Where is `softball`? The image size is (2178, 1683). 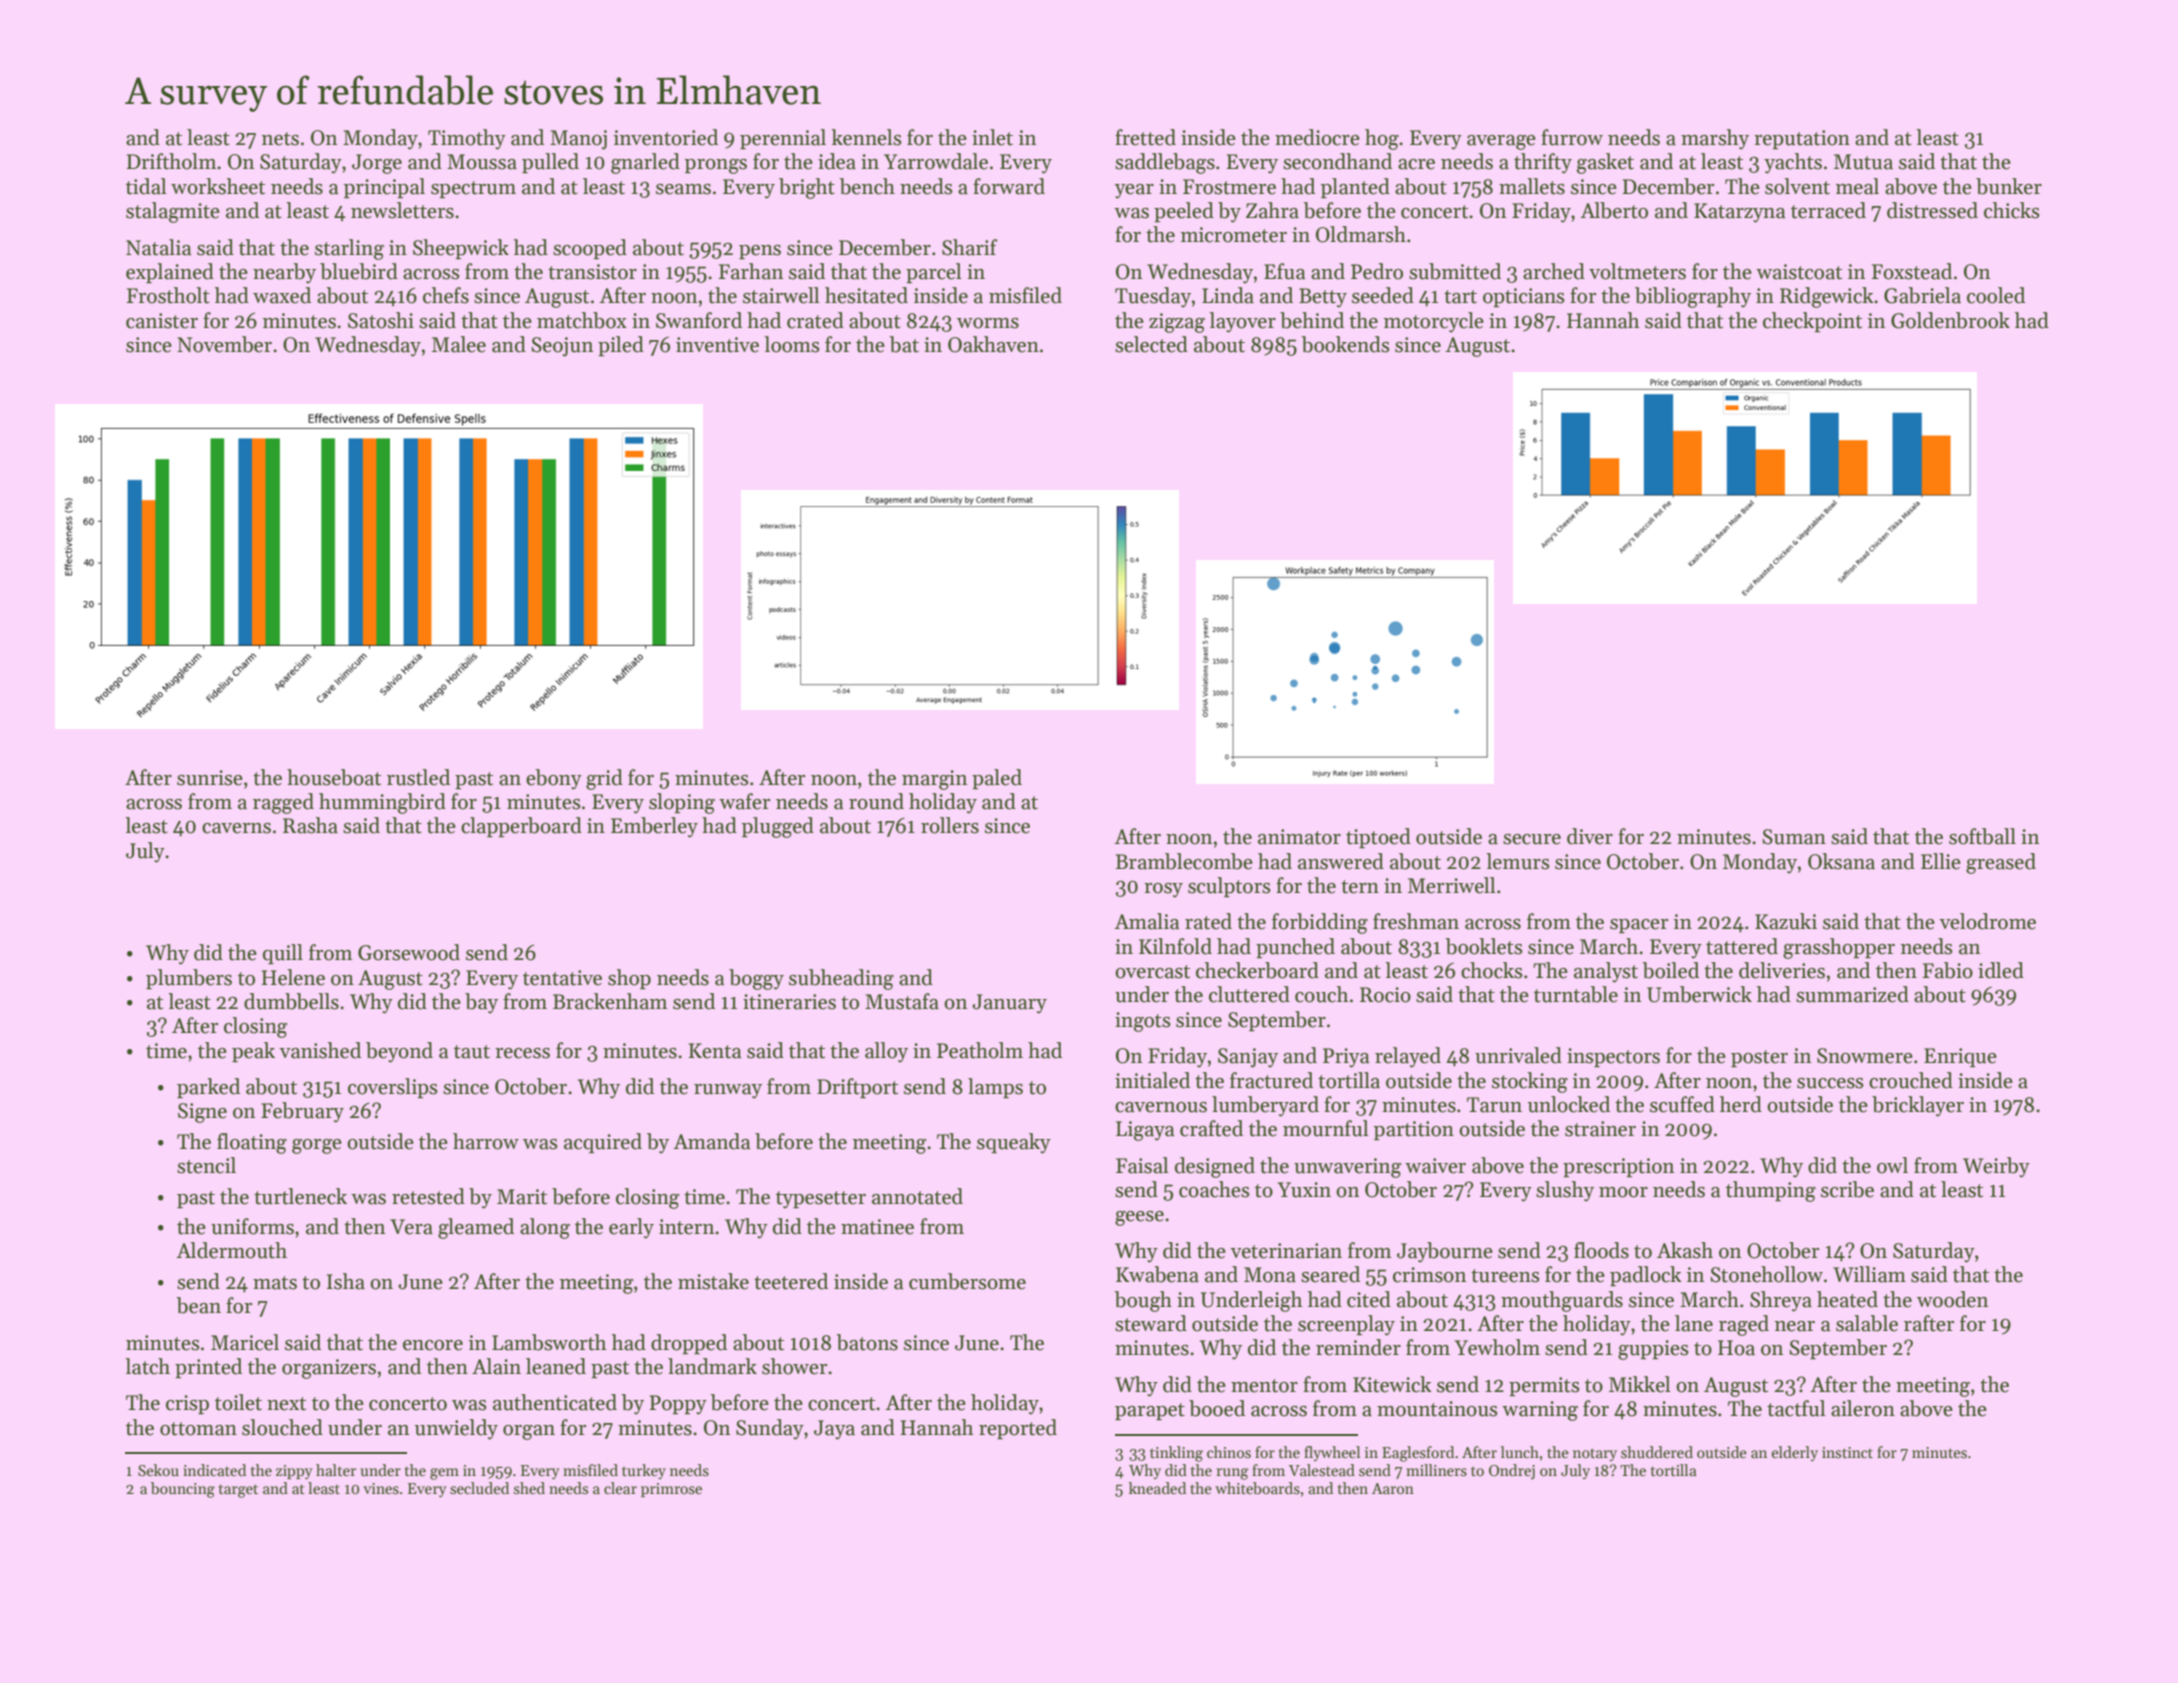 softball is located at coordinates (1982, 836).
